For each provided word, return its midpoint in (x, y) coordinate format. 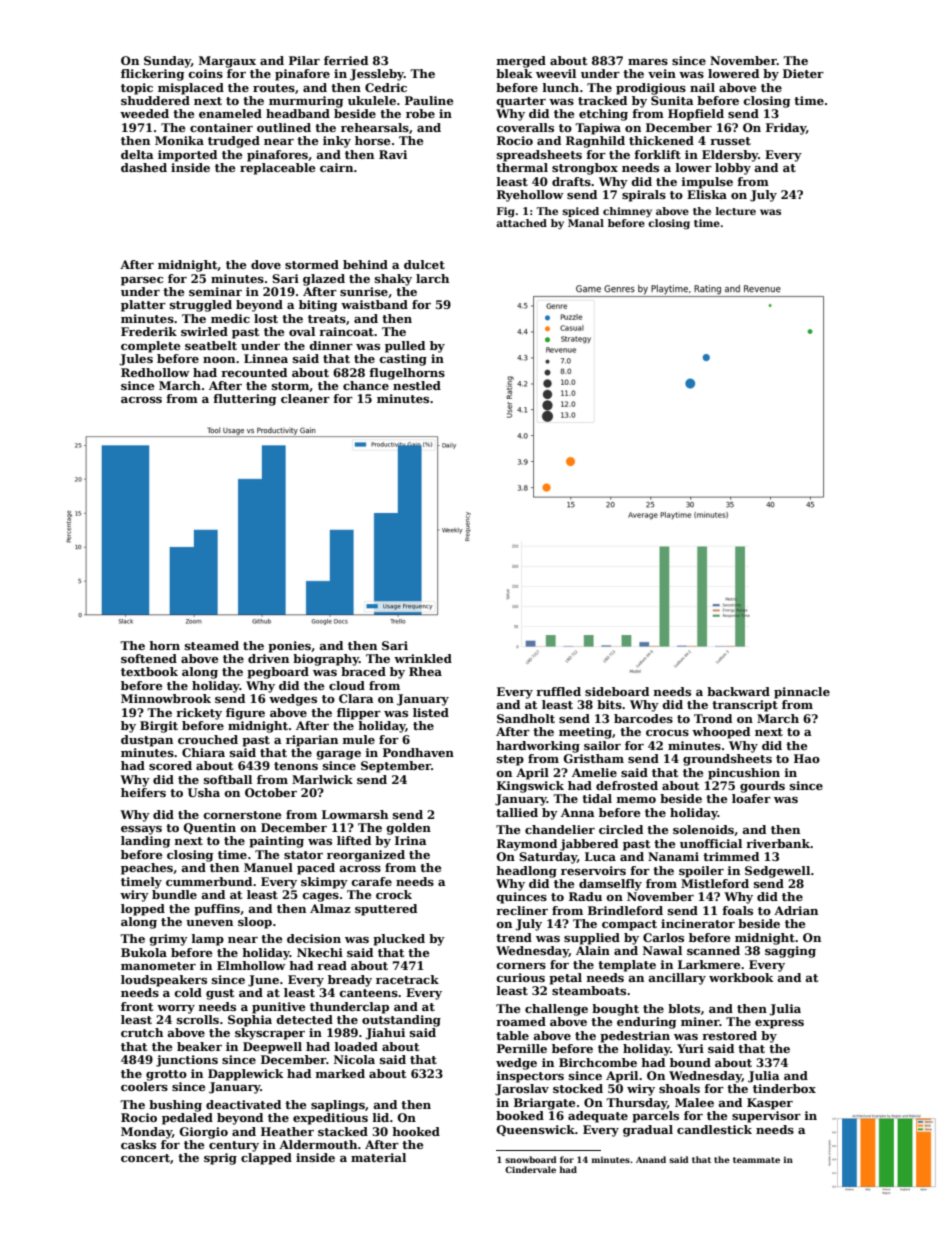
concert (145, 1158)
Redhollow (155, 372)
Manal (586, 223)
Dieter (803, 73)
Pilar (304, 60)
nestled (417, 385)
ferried (346, 60)
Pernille (522, 1048)
